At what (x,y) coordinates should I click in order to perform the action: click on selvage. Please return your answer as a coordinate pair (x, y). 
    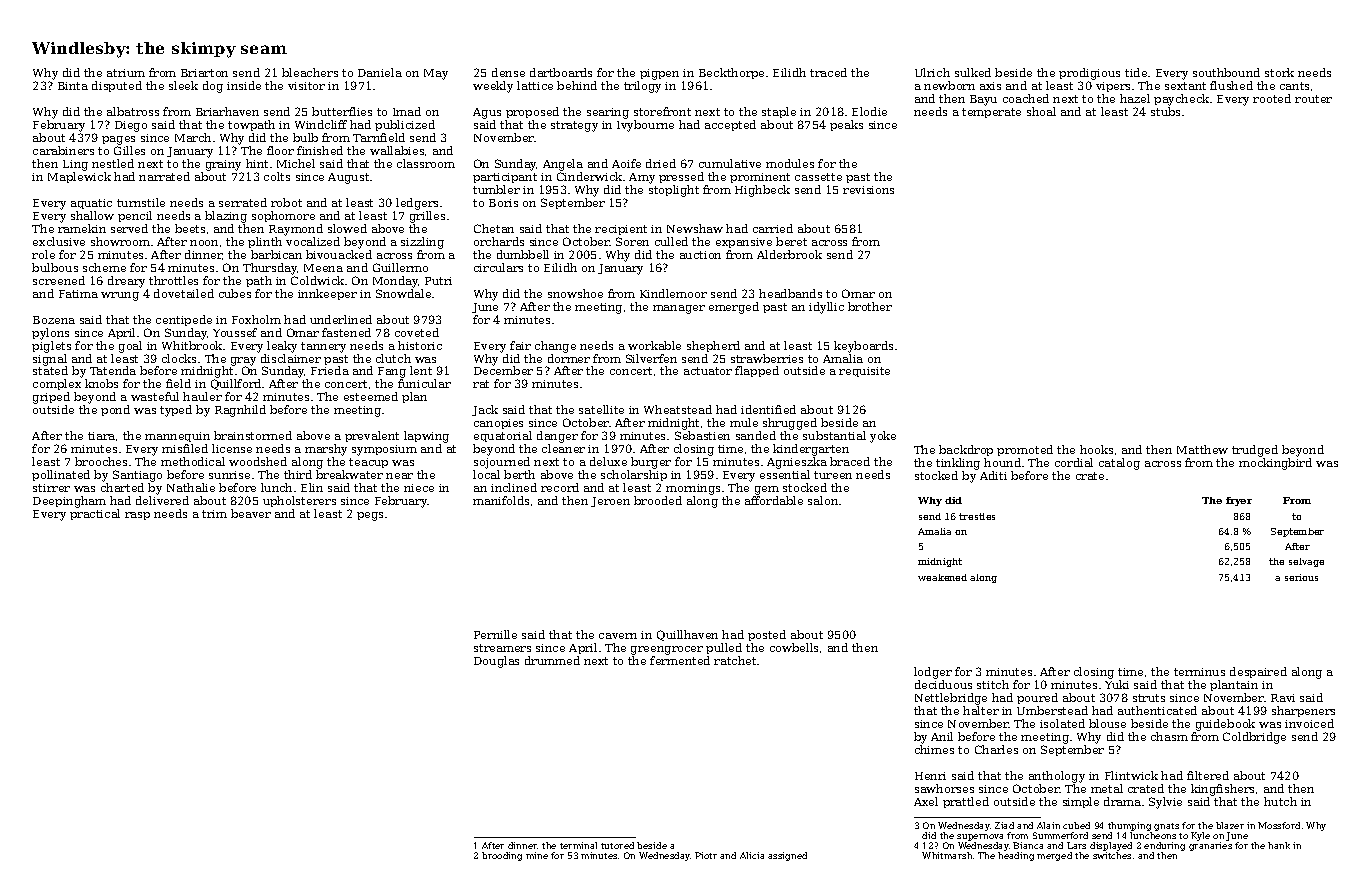
    Looking at the image, I should click on (1306, 562).
